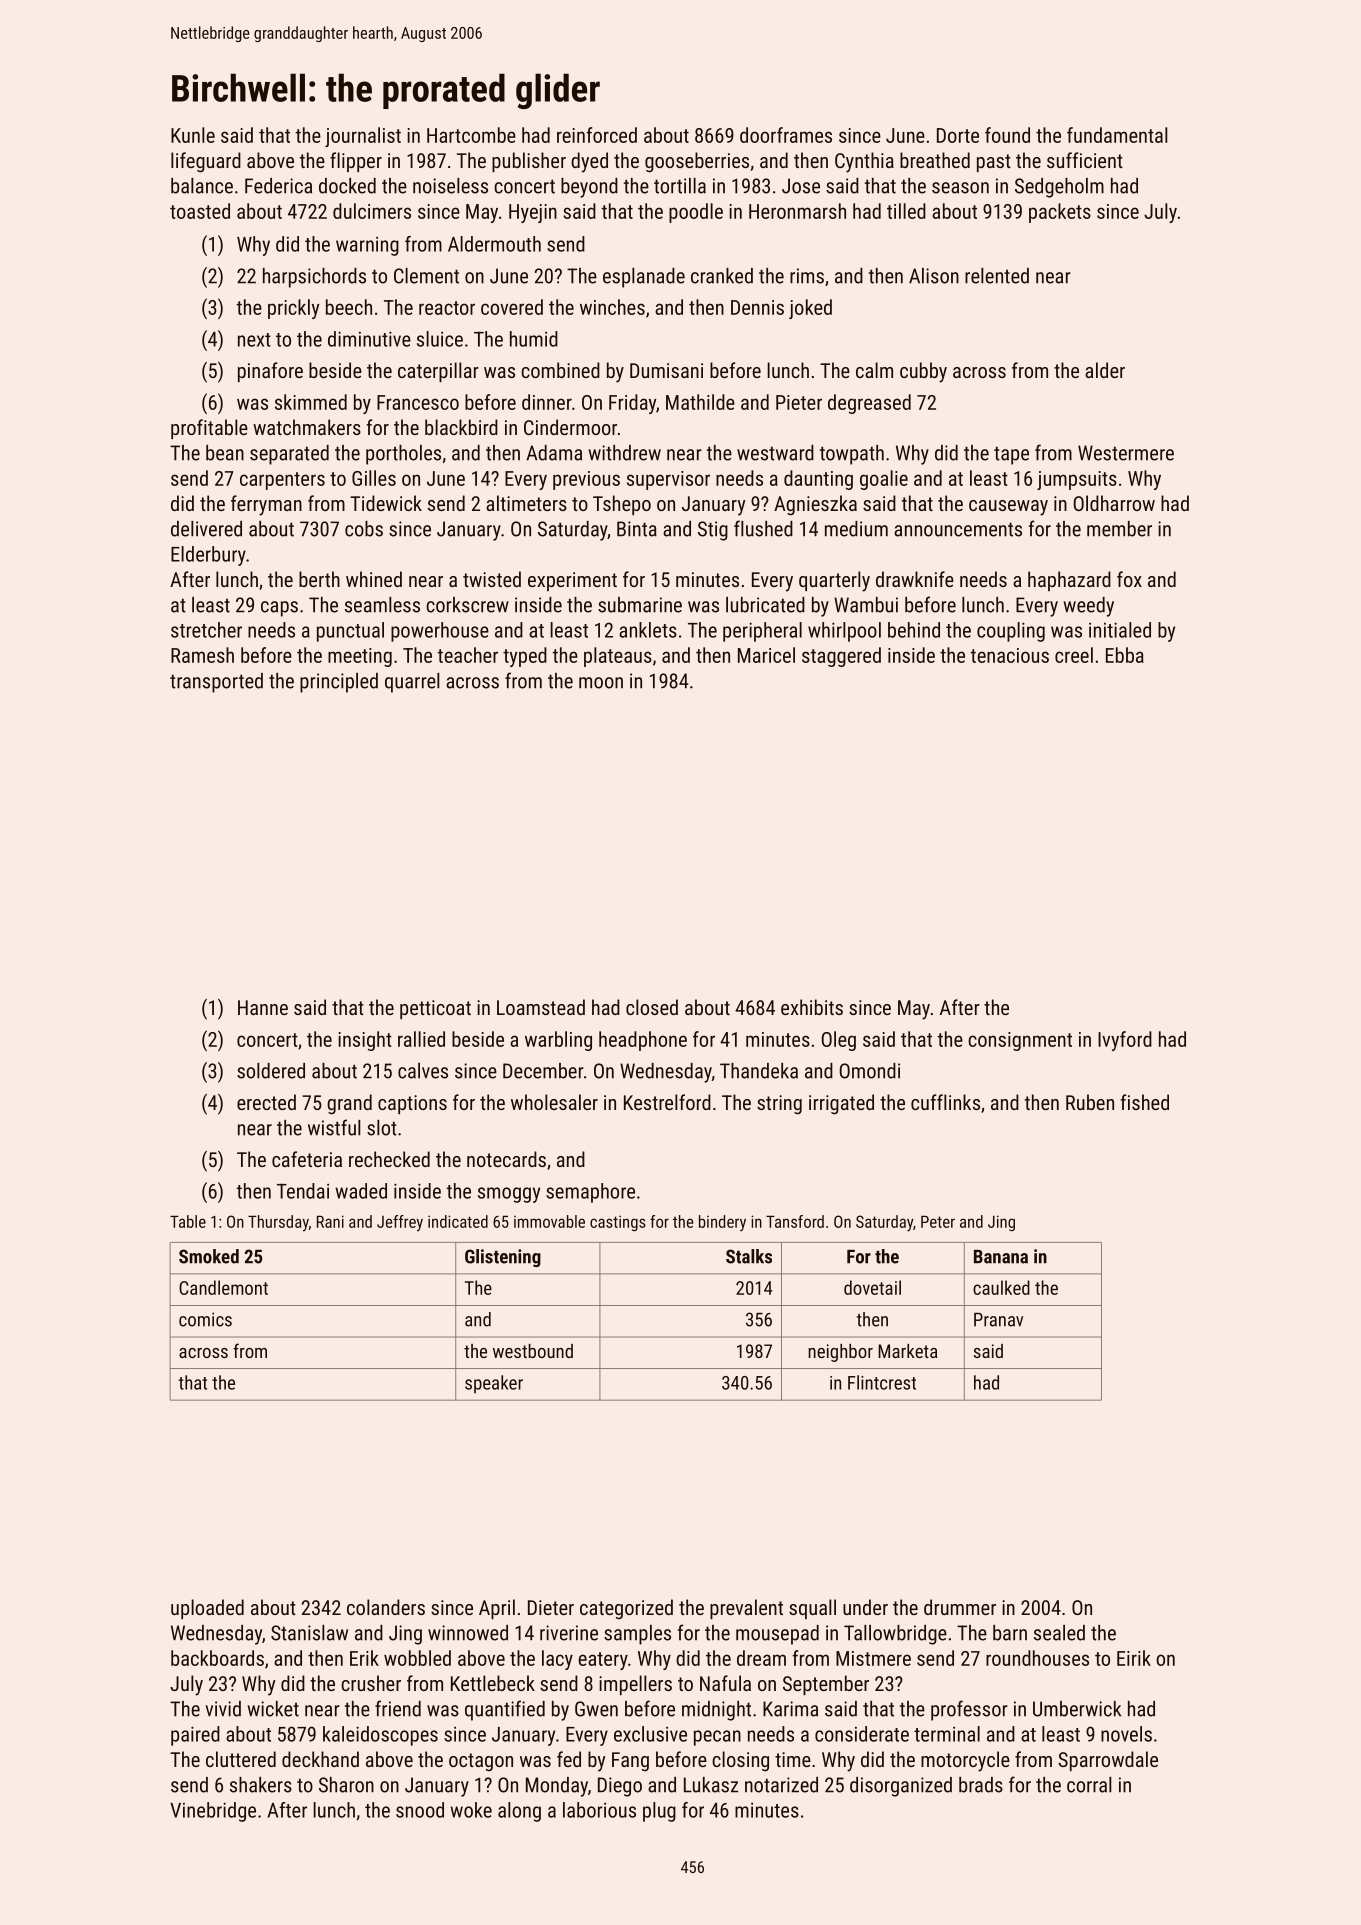 Image resolution: width=1361 pixels, height=1925 pixels. Describe the element at coordinates (597, 135) in the page. I see `reinforced` at that location.
